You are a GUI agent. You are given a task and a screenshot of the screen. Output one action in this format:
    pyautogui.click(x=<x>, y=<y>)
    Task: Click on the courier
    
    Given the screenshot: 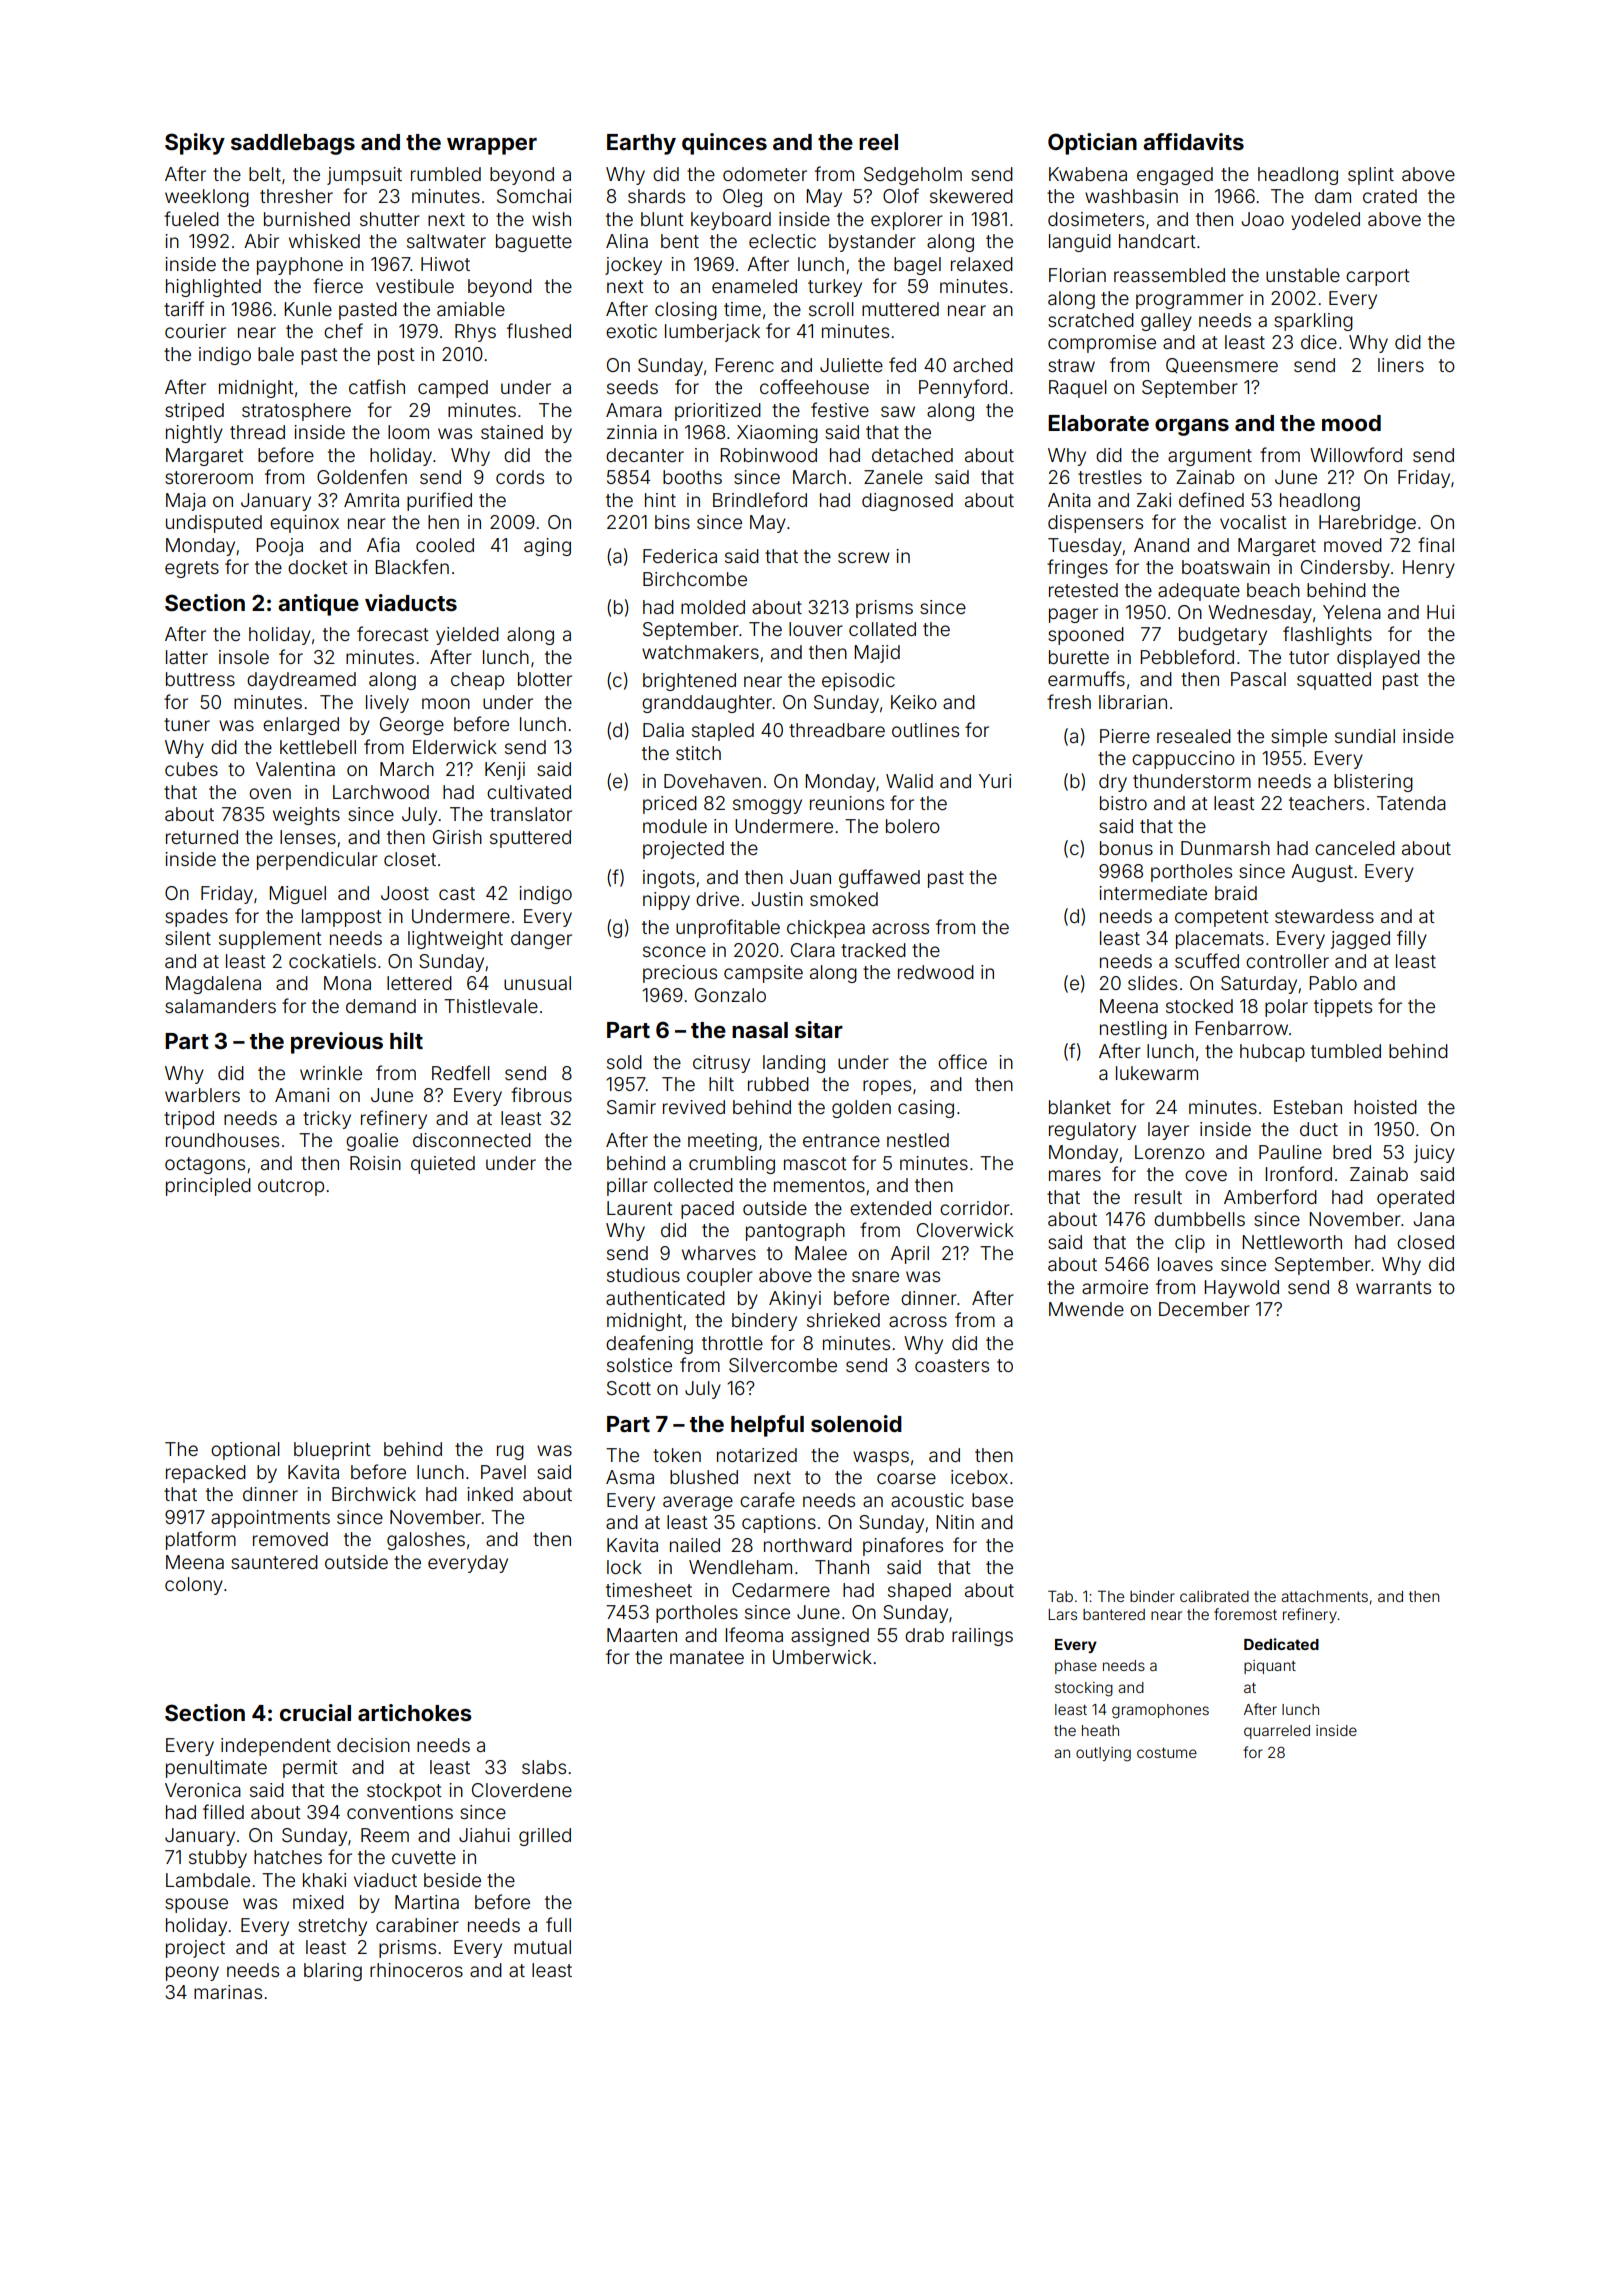 What is the action you would take?
    pyautogui.click(x=195, y=331)
